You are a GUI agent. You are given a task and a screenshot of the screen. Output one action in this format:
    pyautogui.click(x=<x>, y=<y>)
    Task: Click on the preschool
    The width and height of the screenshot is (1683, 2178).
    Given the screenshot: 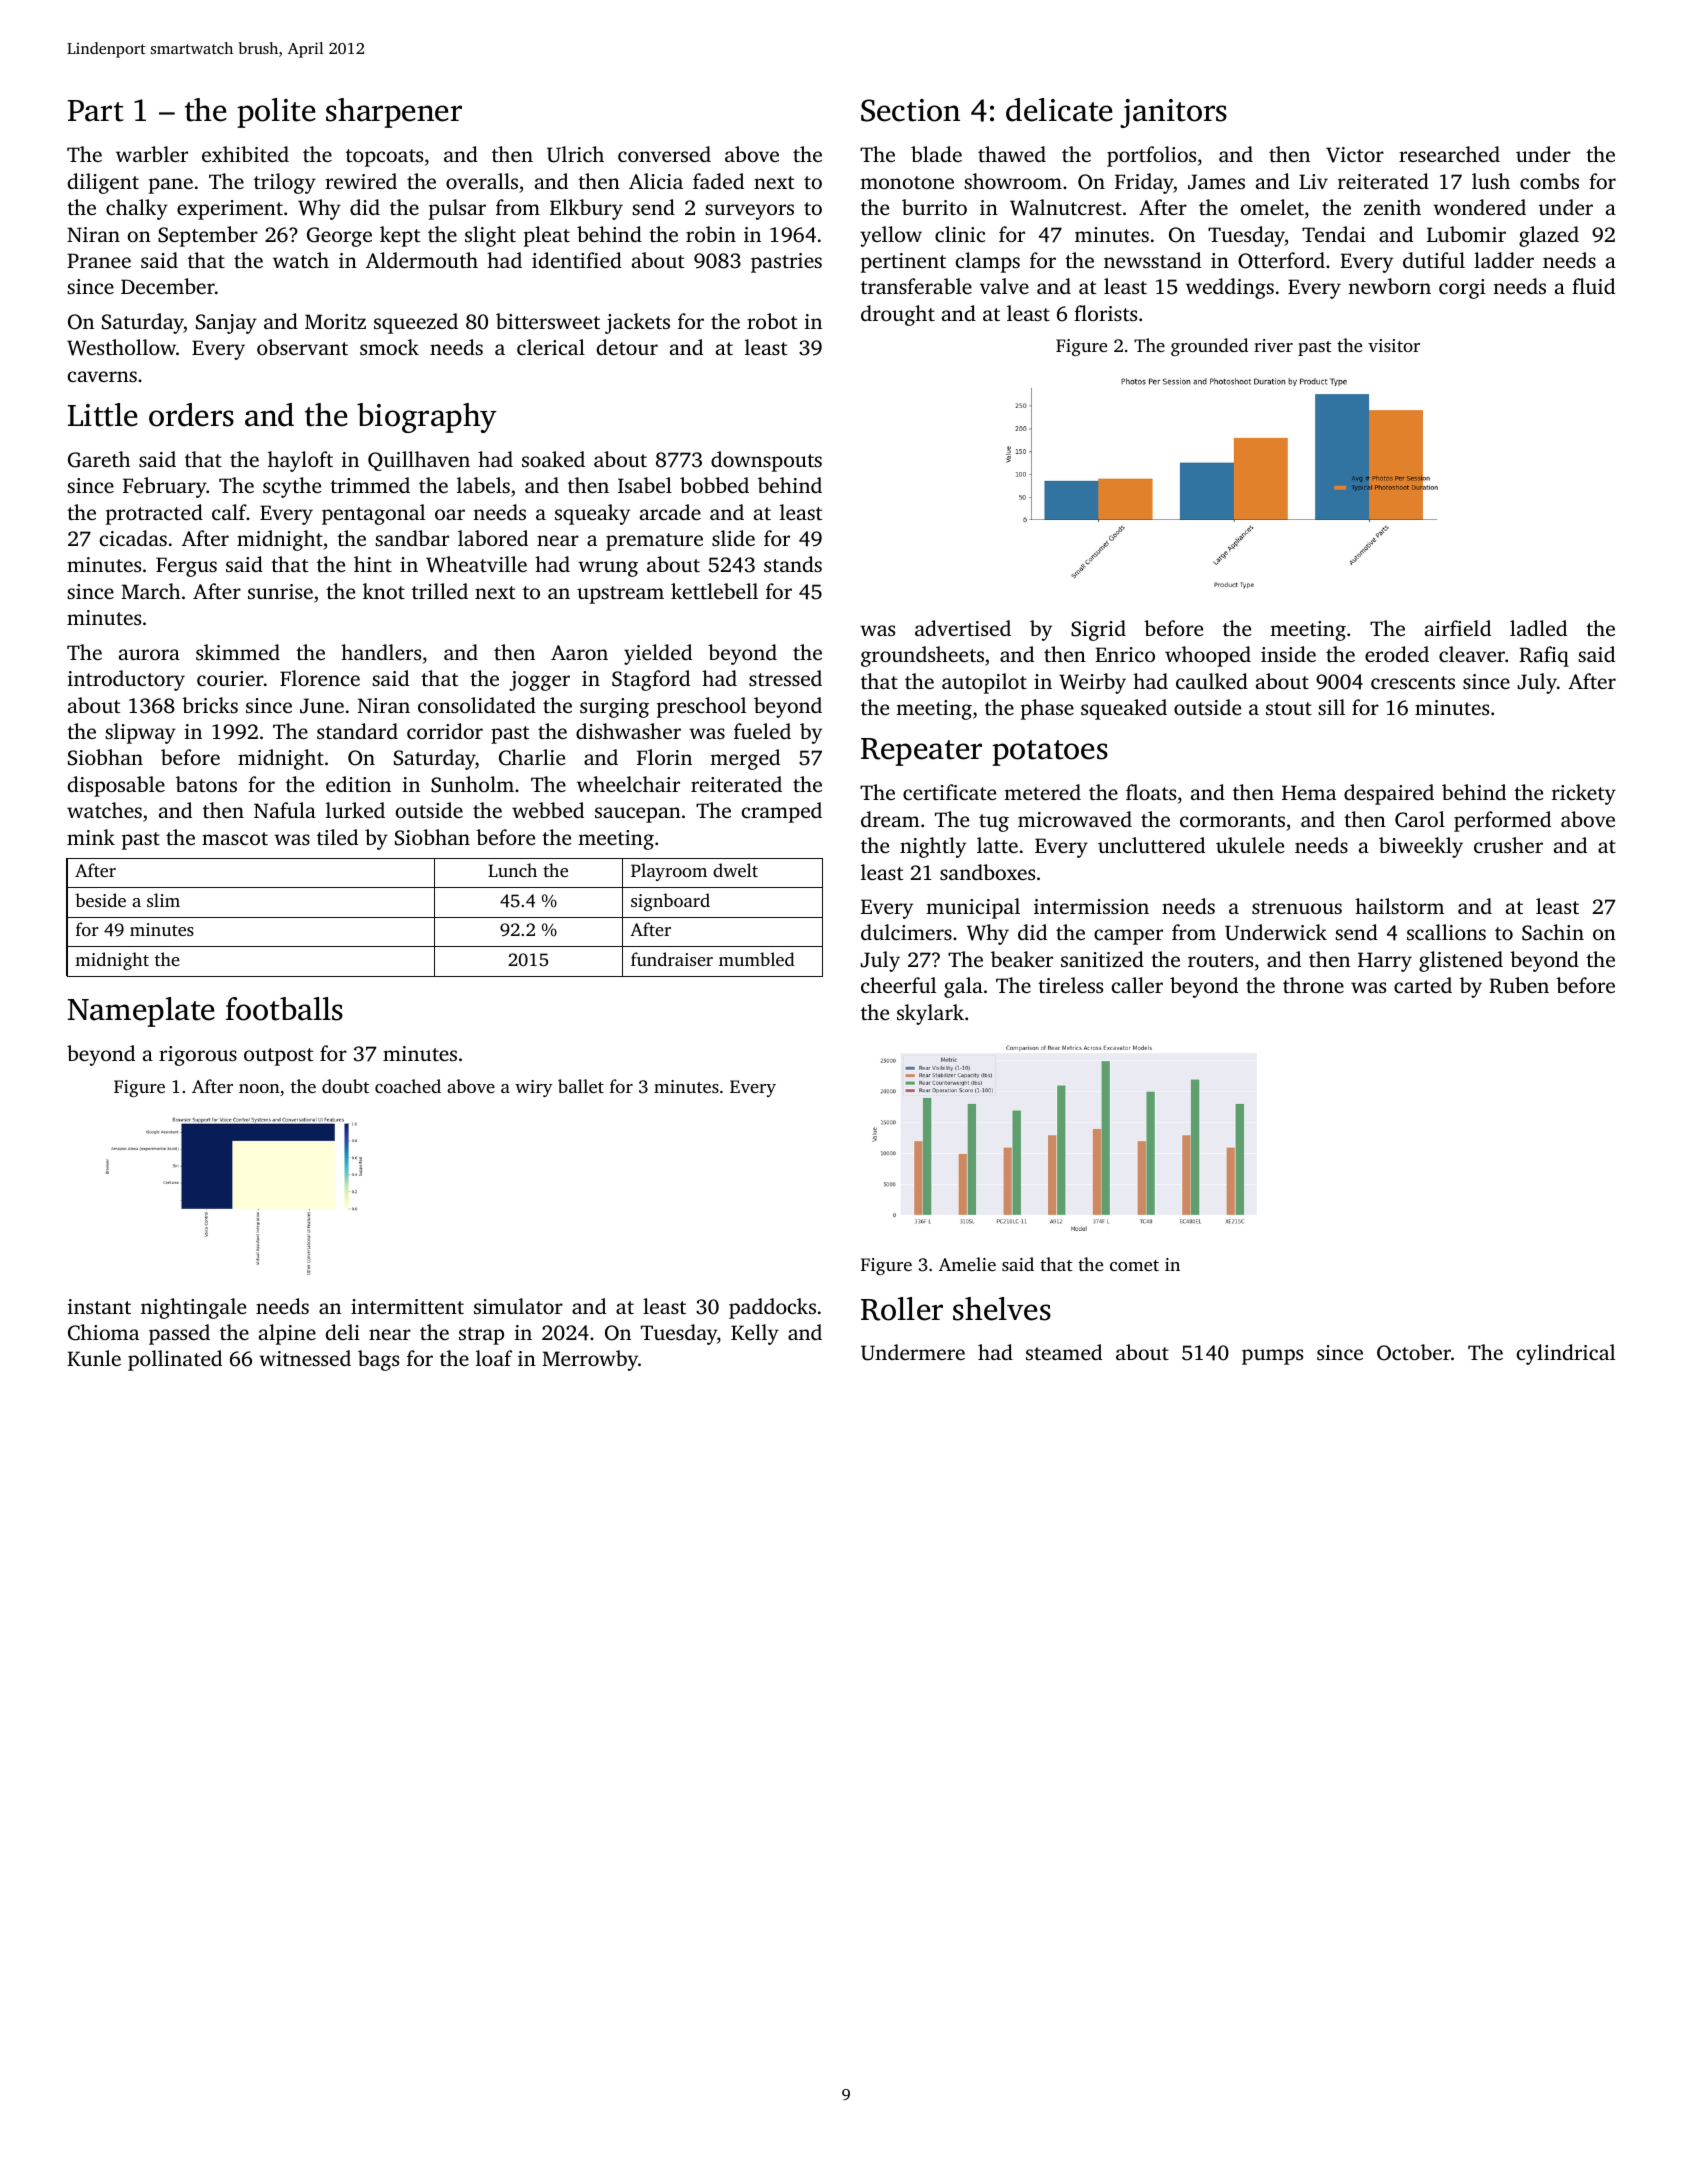 What is the action you would take?
    pyautogui.click(x=701, y=707)
